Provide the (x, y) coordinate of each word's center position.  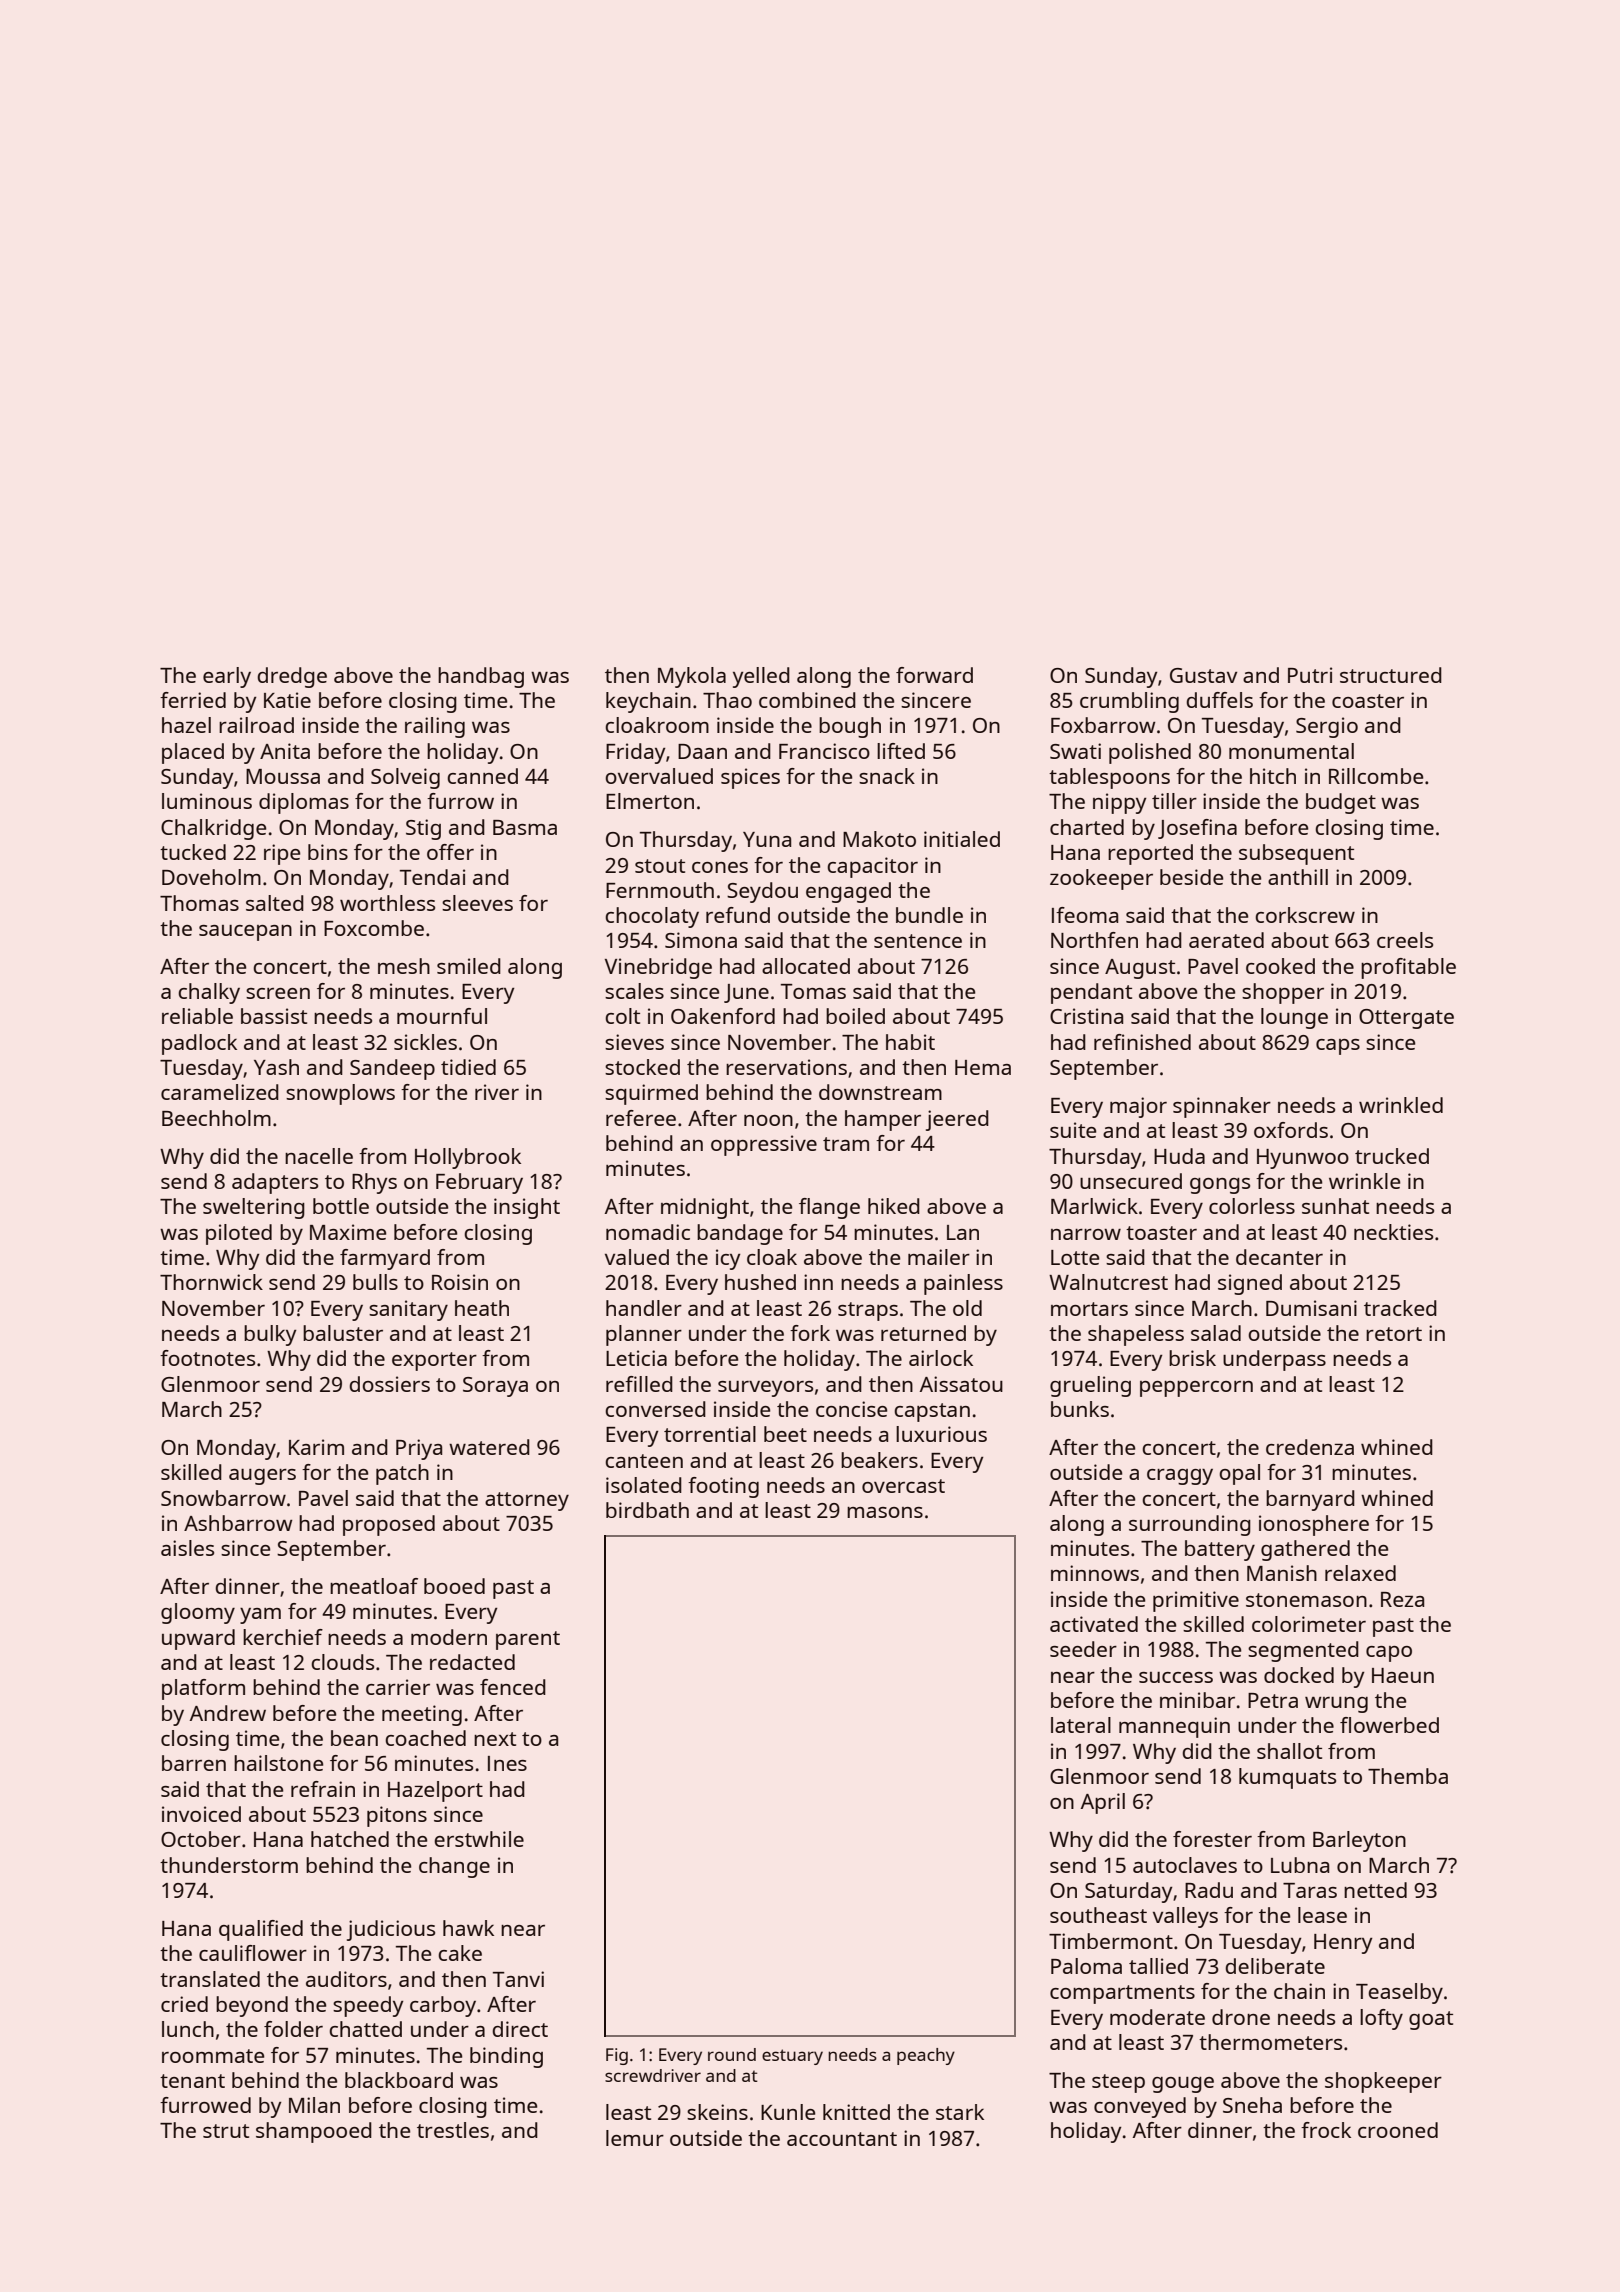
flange (829, 1208)
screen (278, 993)
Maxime (348, 1232)
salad (1216, 1333)
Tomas (813, 991)
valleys (1185, 1917)
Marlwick (1094, 1206)
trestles (453, 2130)
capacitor (872, 867)
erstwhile (479, 1839)
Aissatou (961, 1384)
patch (402, 1474)
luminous (207, 801)
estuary (792, 2057)
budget (1341, 803)
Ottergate (1406, 1019)
